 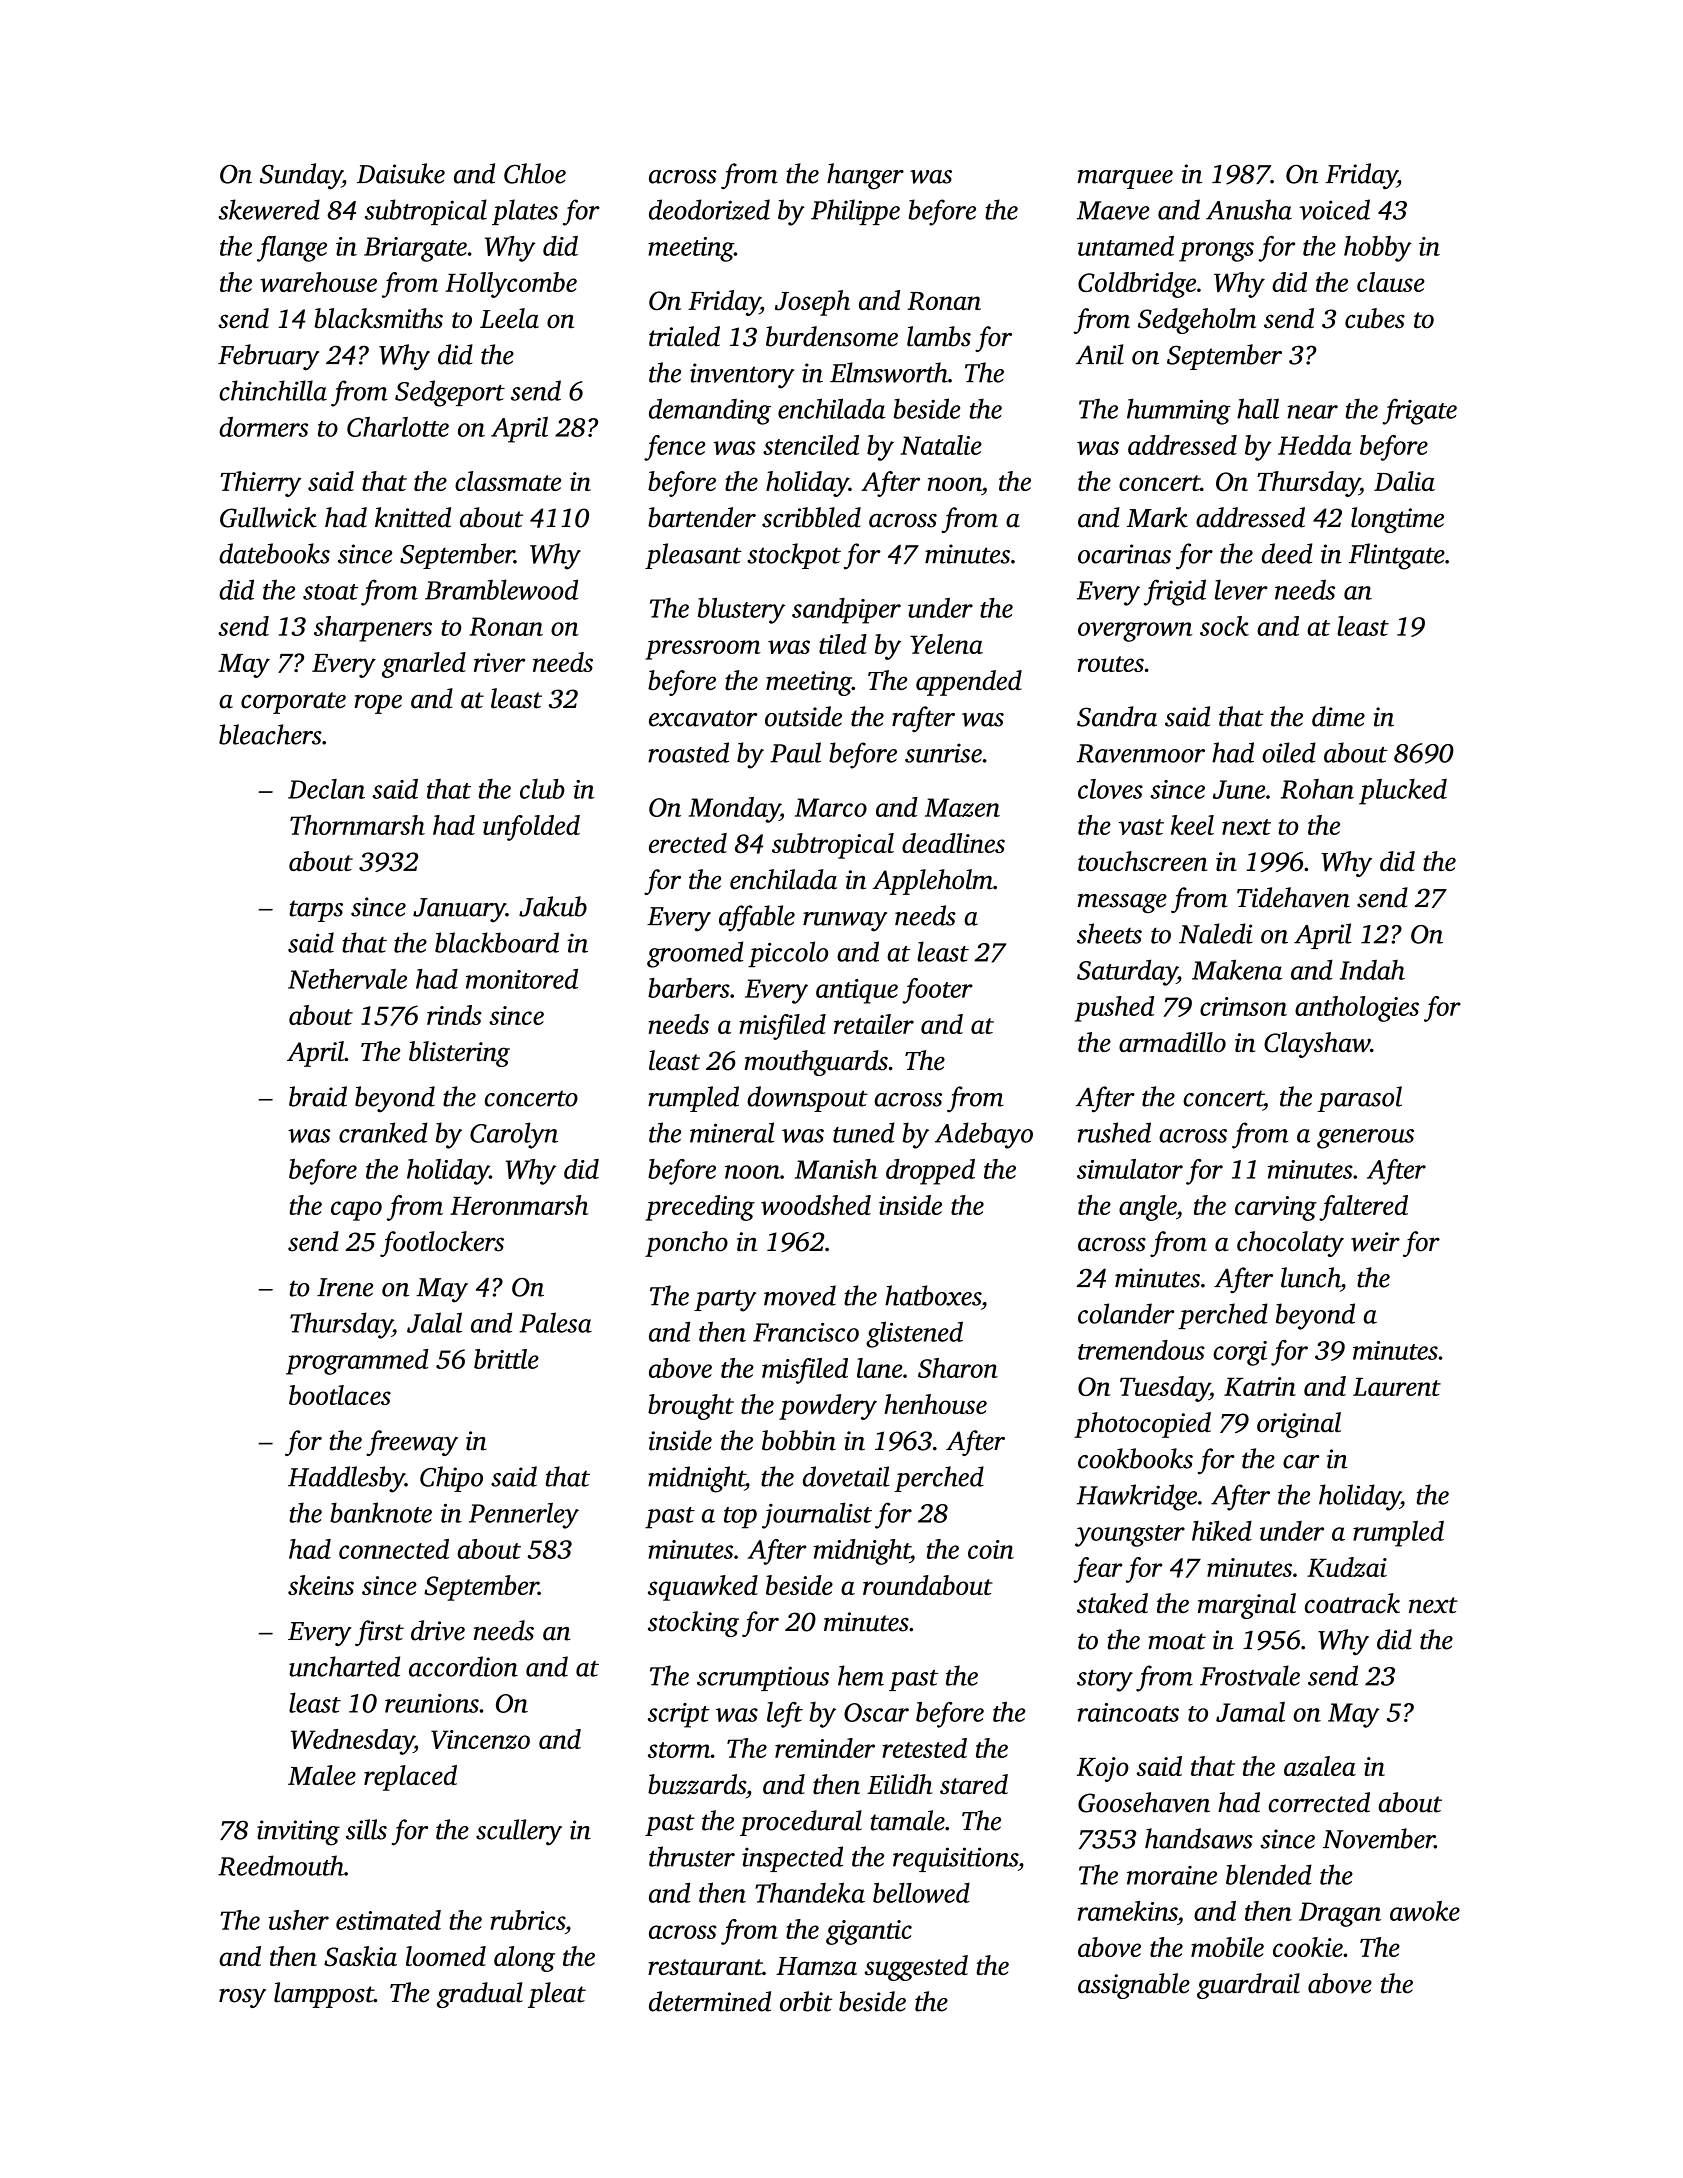 I want to click on Irene, so click(x=345, y=1287).
